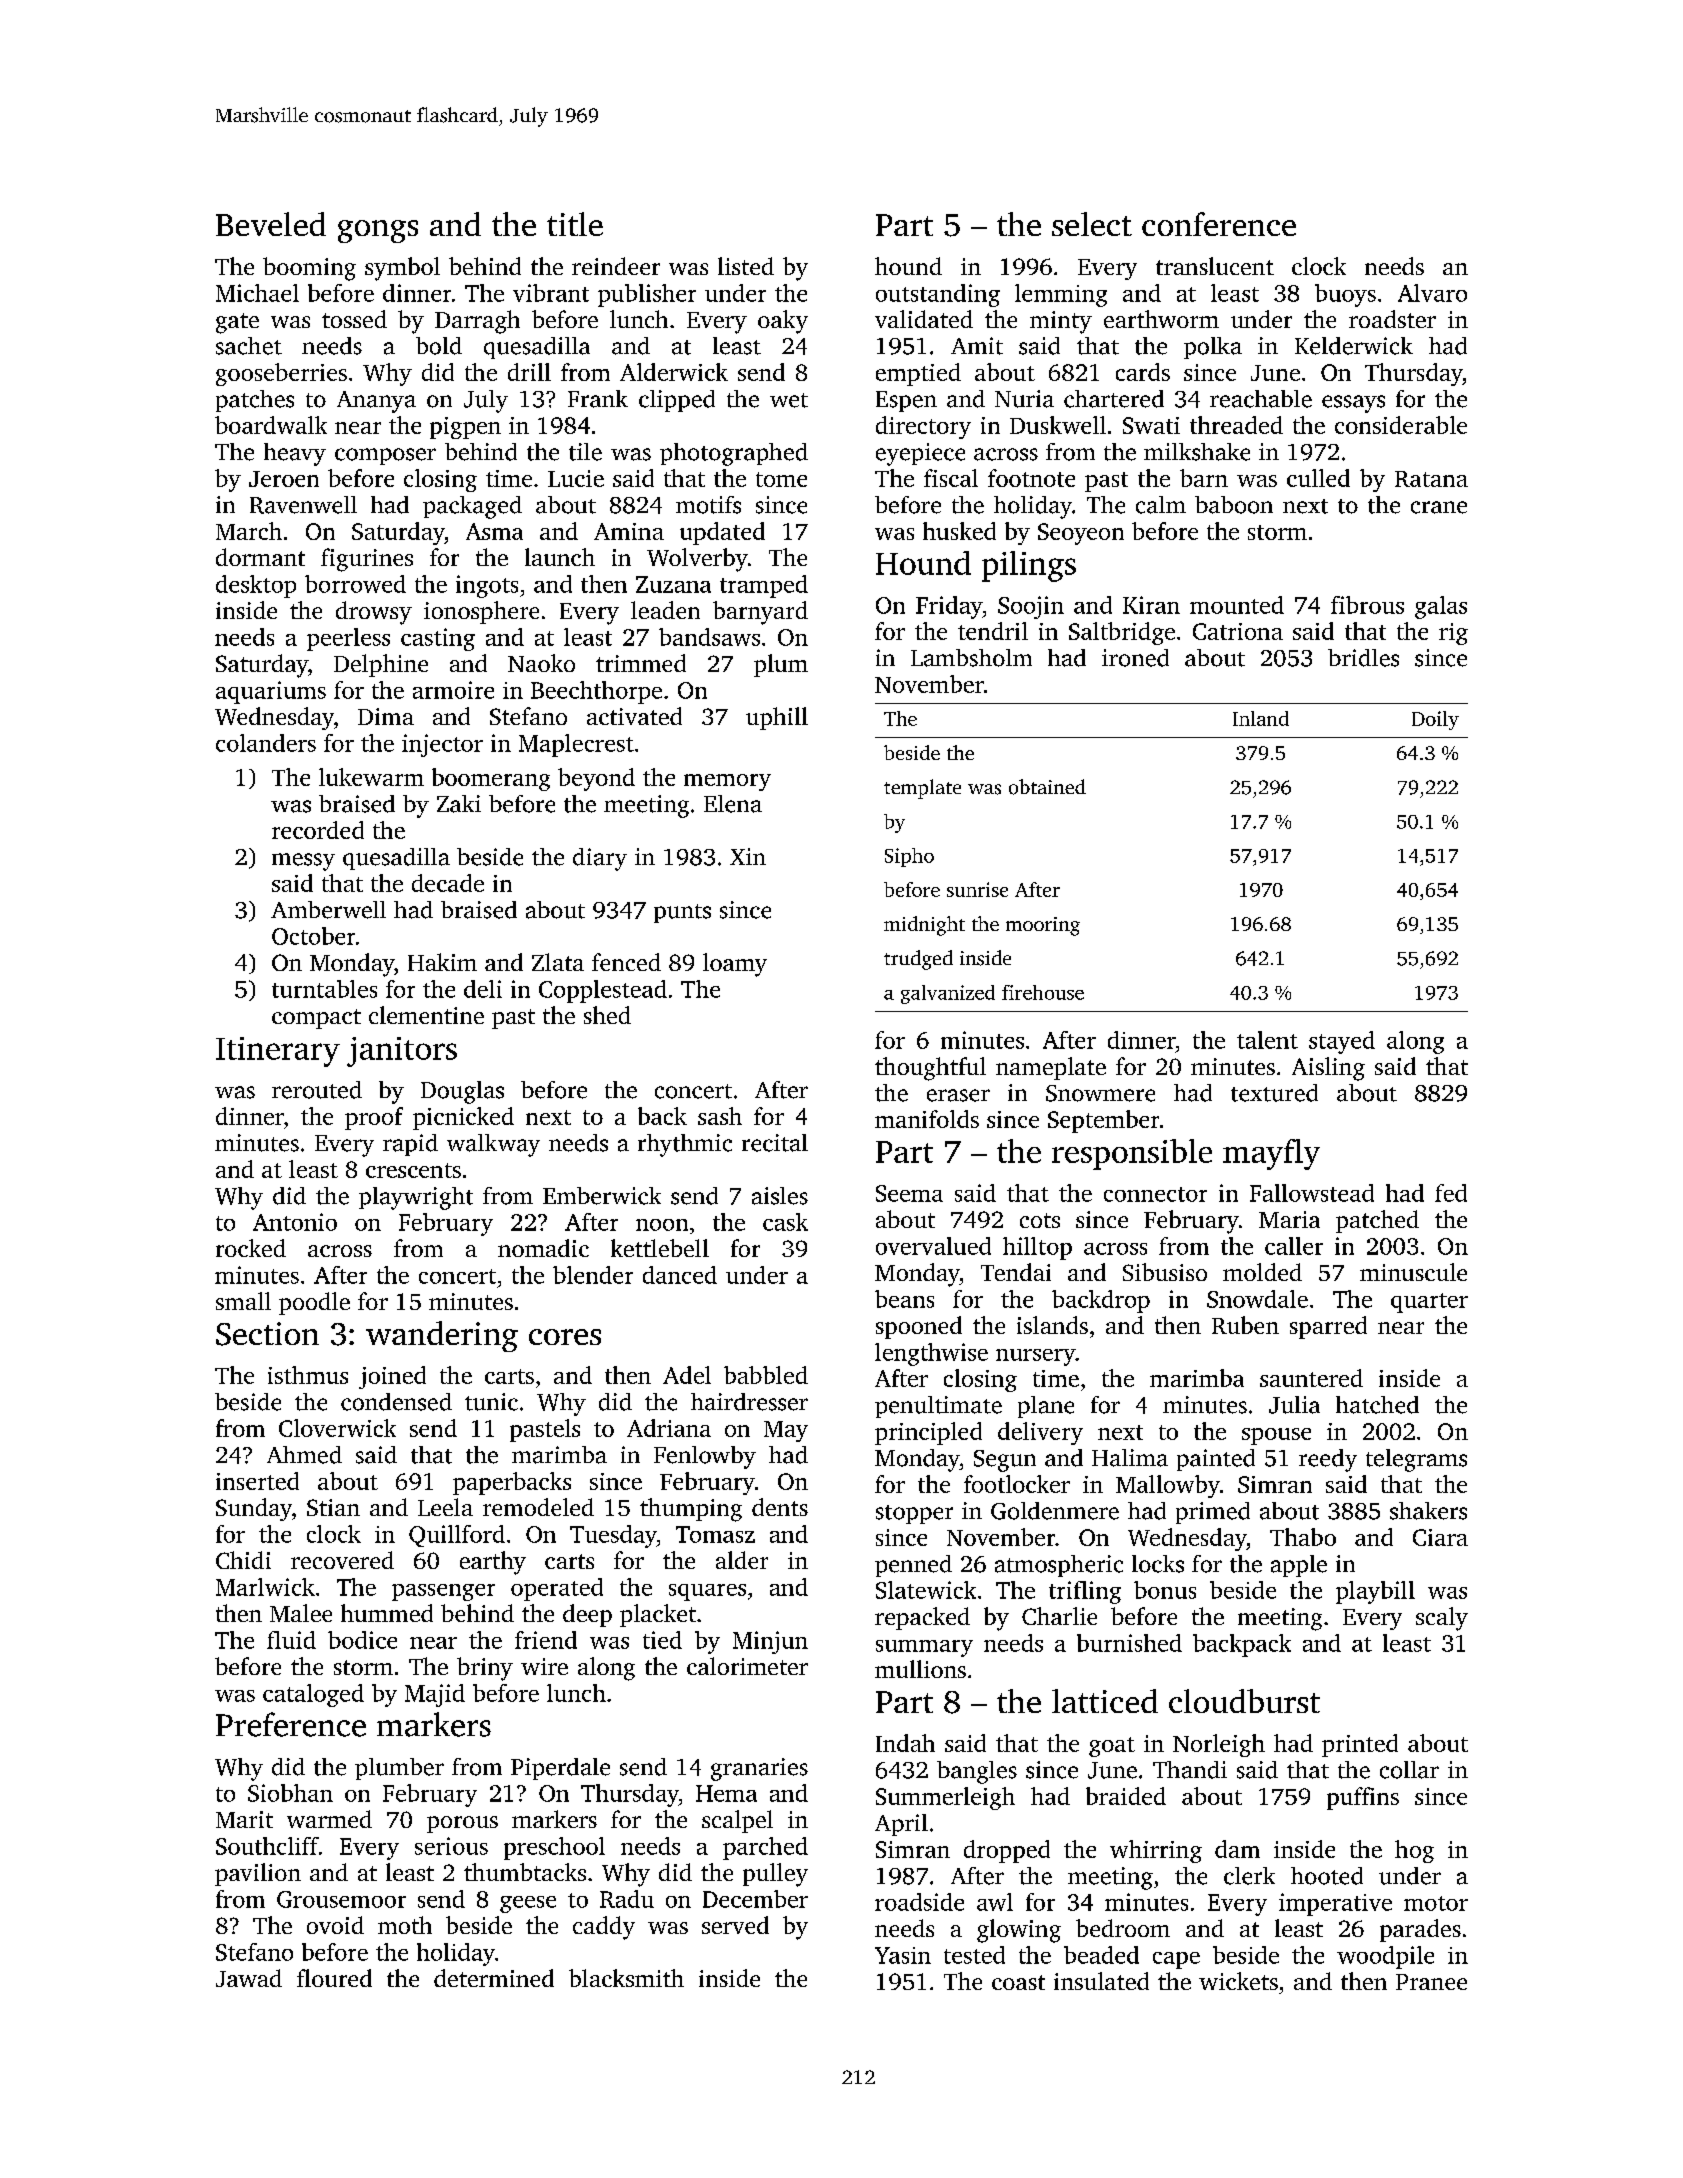  What do you see at coordinates (374, 1118) in the screenshot?
I see `proof` at bounding box center [374, 1118].
